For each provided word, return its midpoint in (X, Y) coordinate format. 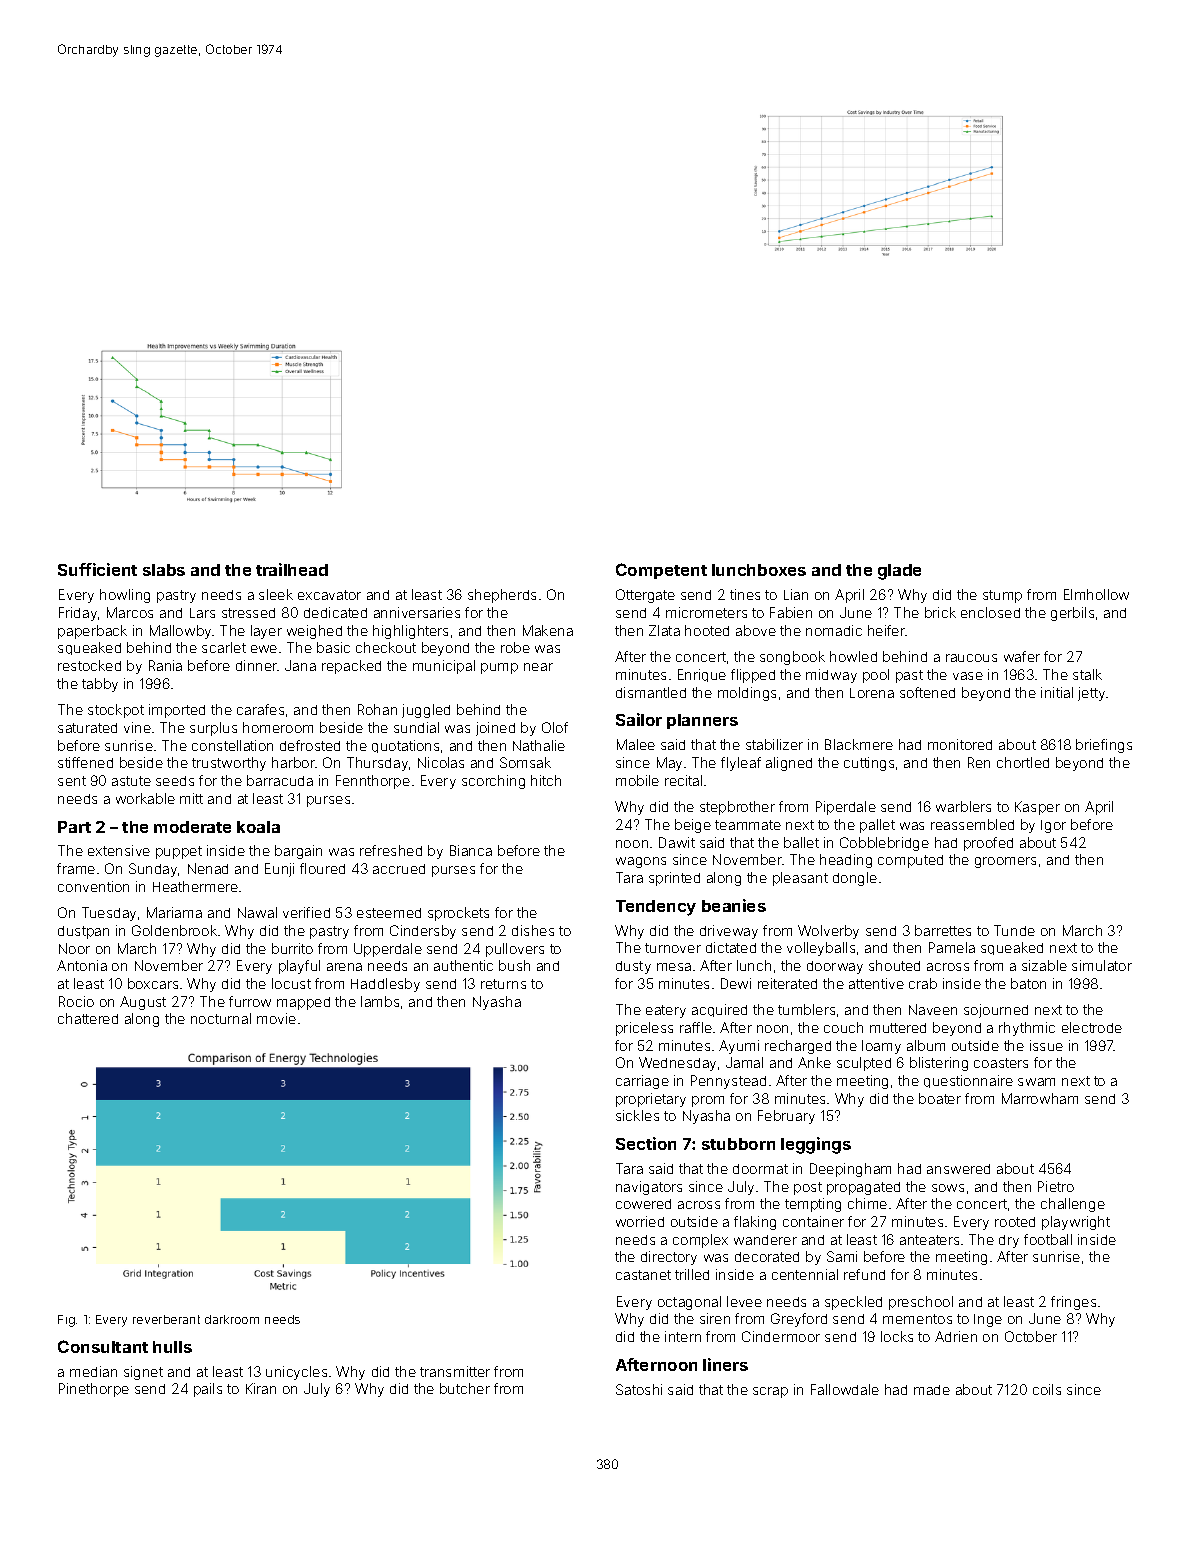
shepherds (502, 596)
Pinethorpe (94, 1390)
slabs (164, 570)
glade (899, 572)
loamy (881, 1047)
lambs (380, 1001)
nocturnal (221, 1018)
